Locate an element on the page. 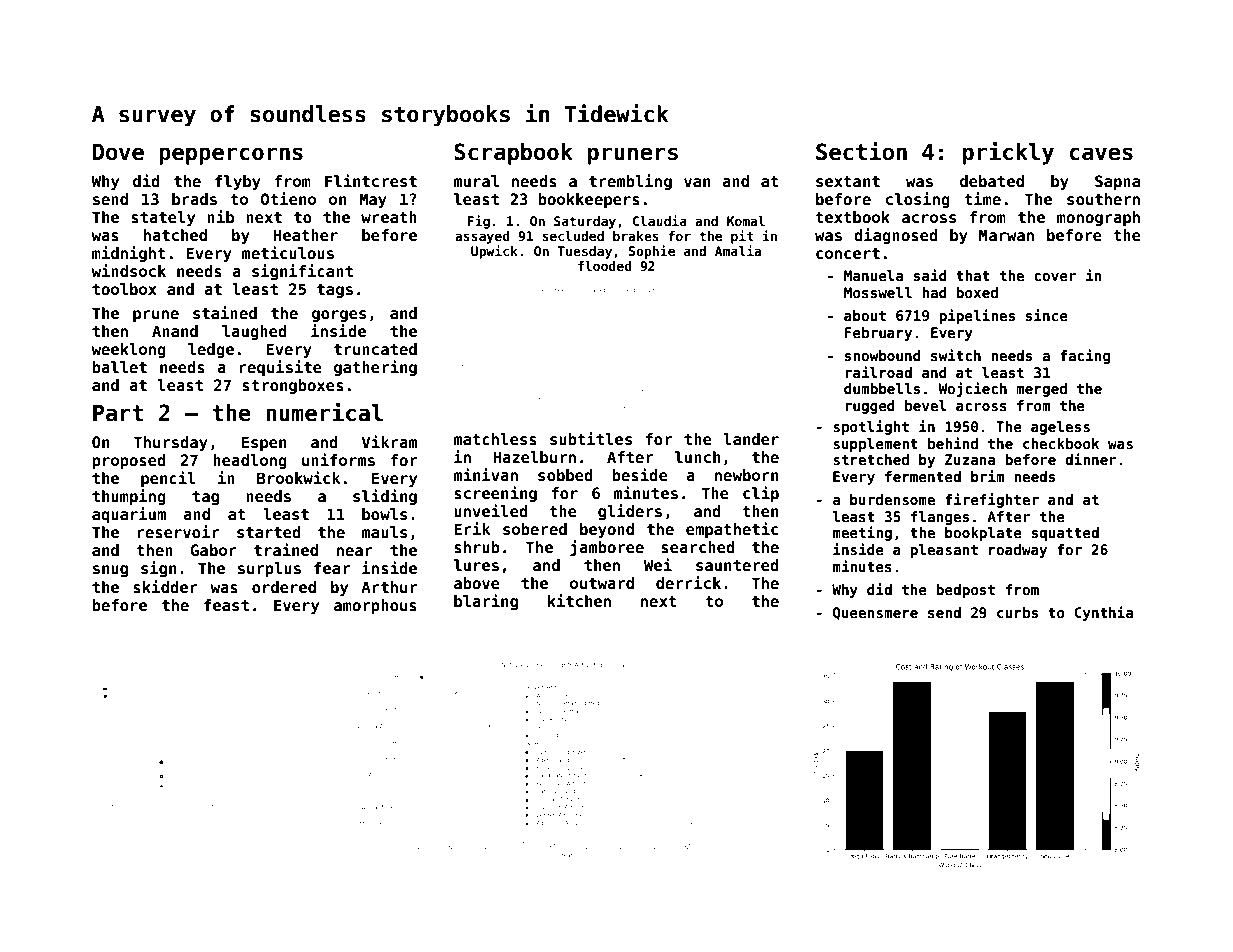 The image size is (1233, 952). skidder is located at coordinates (165, 587).
